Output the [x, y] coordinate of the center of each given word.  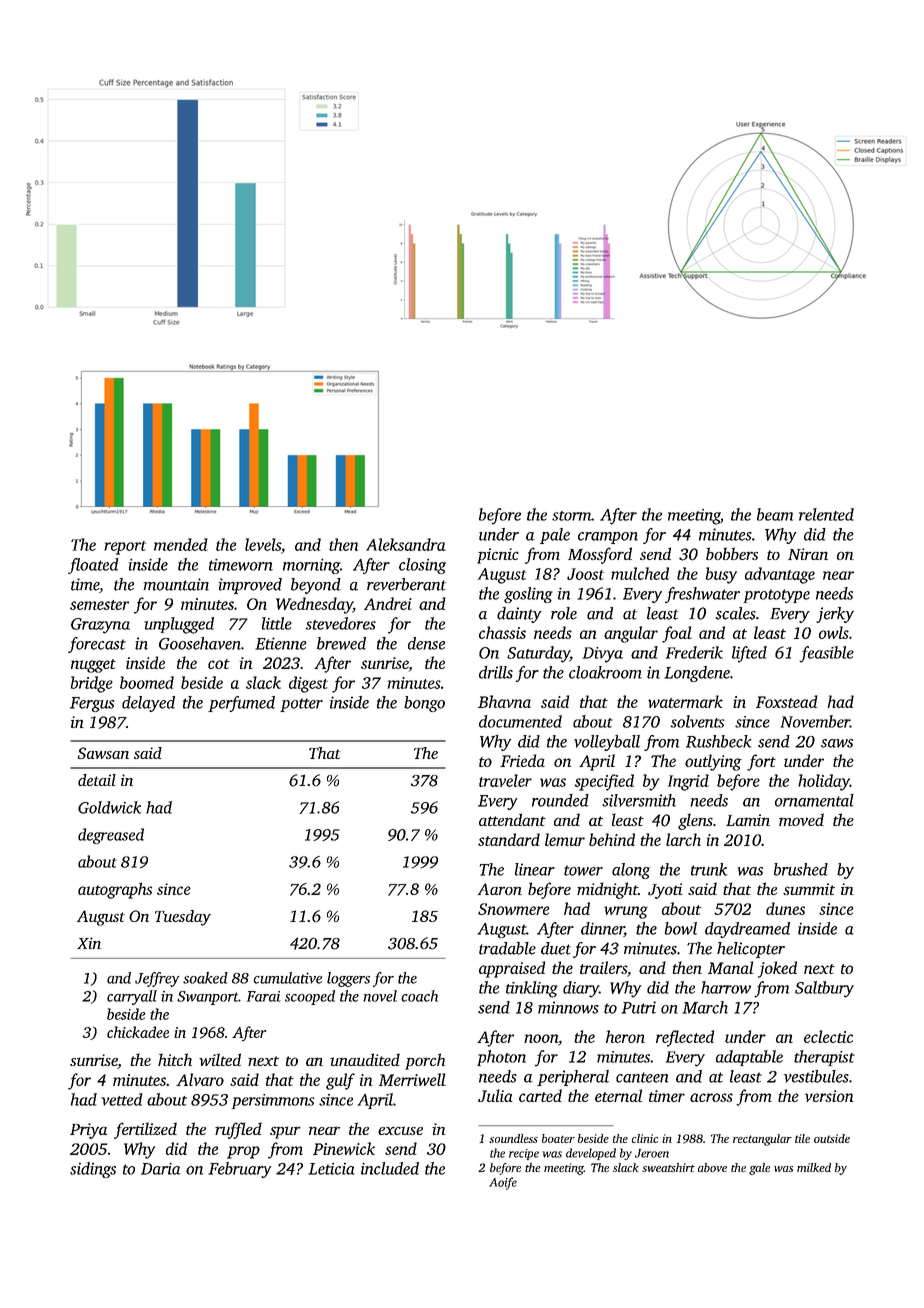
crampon [608, 538]
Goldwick [109, 807]
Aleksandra [406, 544]
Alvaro [200, 1079]
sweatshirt [668, 1167]
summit [809, 889]
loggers [348, 979]
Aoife [503, 1183]
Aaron [500, 889]
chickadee [138, 1032]
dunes [785, 908]
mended [181, 544]
